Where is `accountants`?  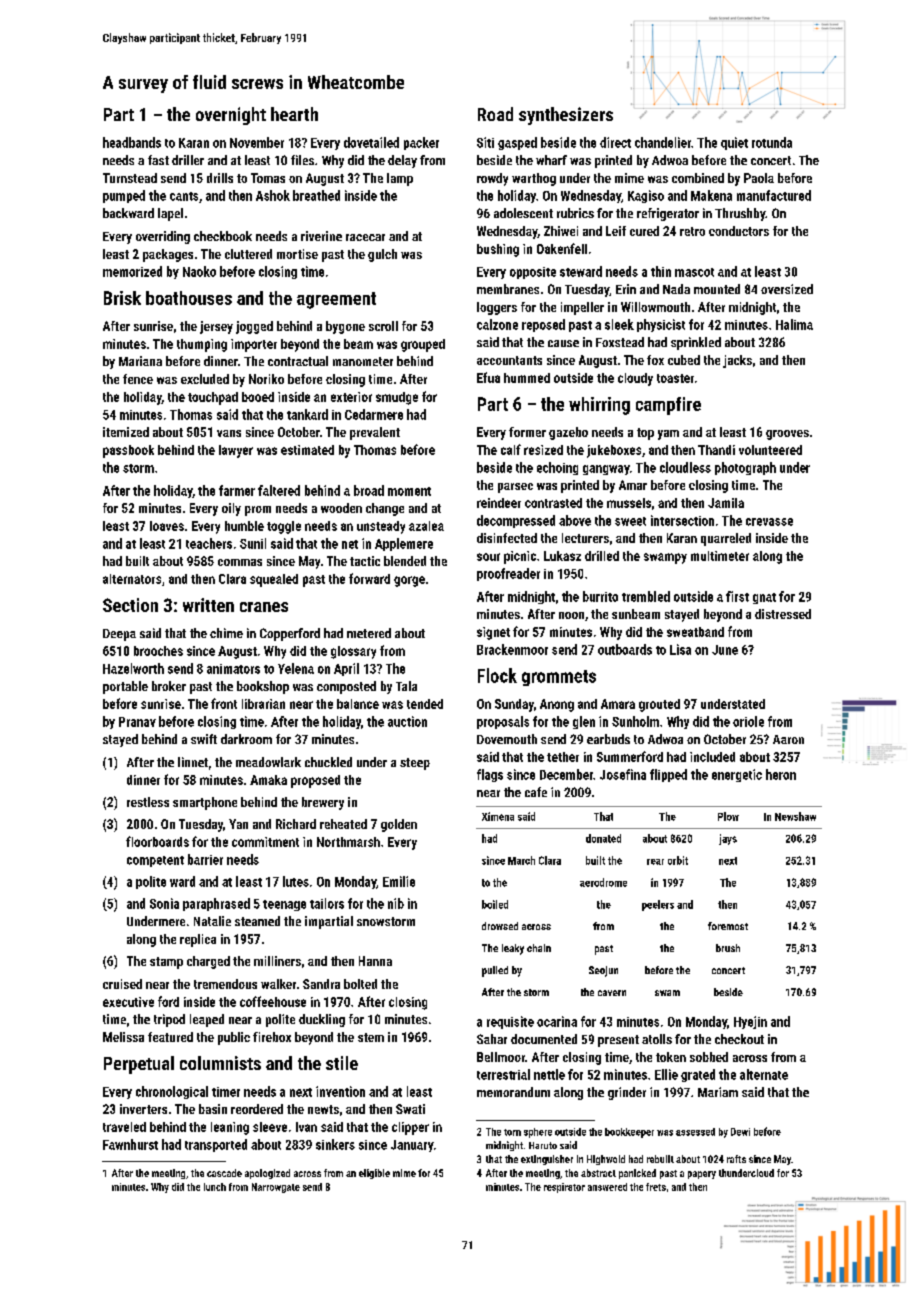 accountants is located at coordinates (509, 360).
